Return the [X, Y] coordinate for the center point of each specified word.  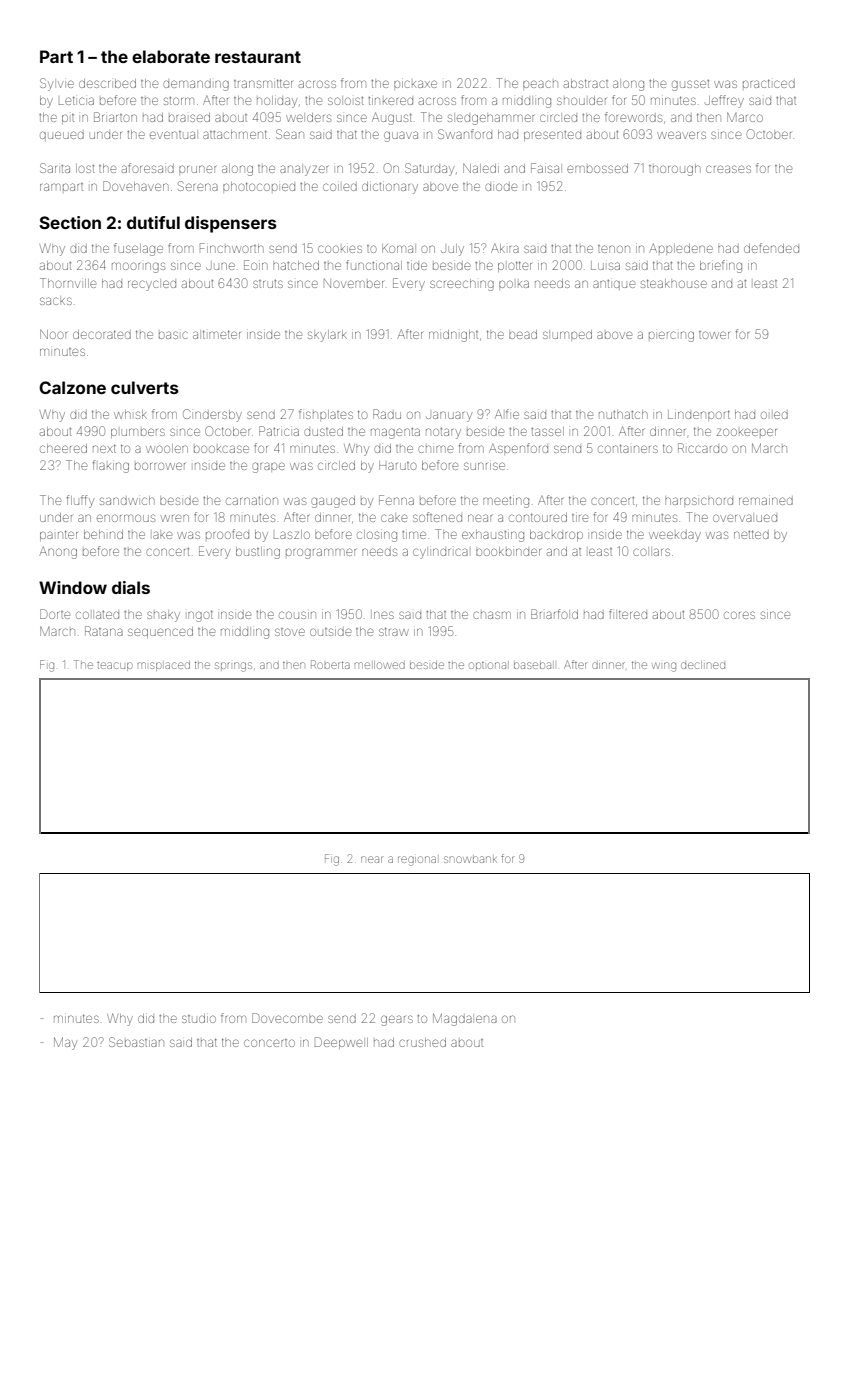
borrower [160, 466]
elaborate [171, 56]
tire [580, 518]
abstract [586, 83]
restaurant [258, 57]
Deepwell [341, 1043]
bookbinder [508, 551]
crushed [422, 1042]
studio [199, 1018]
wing [664, 667]
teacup [114, 666]
